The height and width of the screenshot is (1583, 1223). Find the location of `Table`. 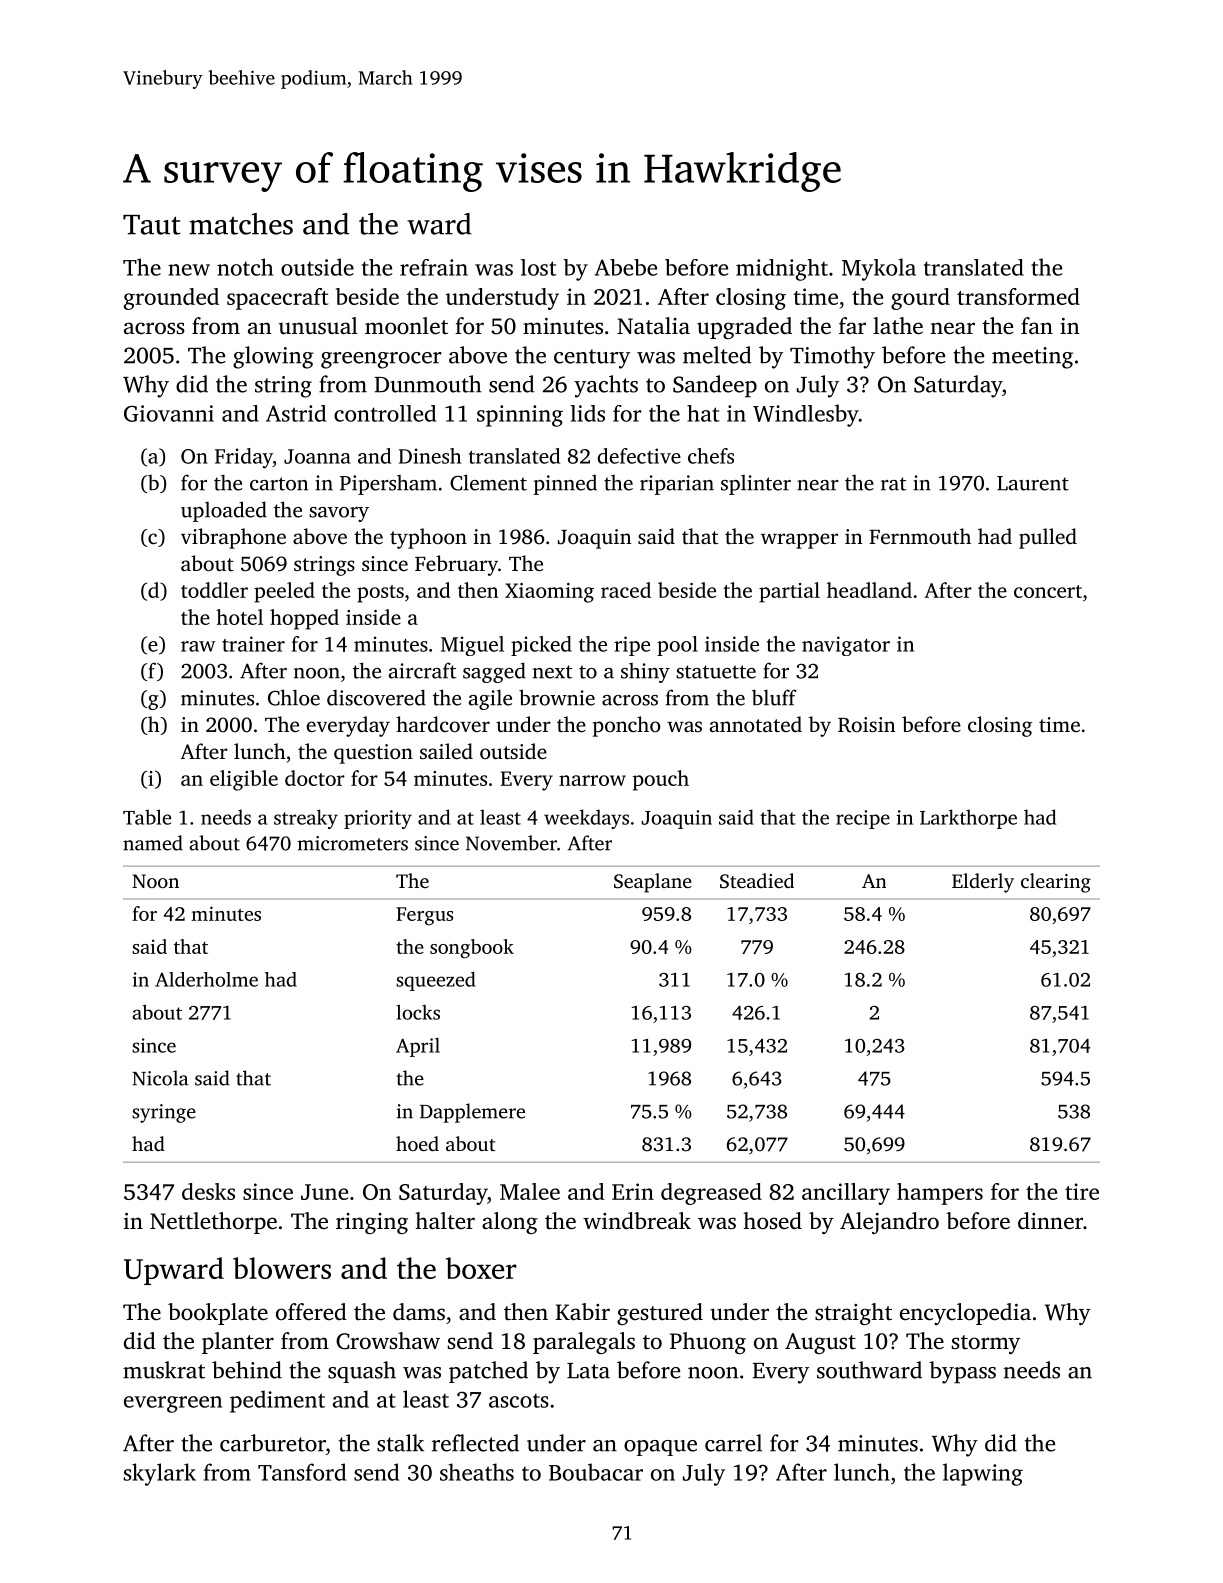

Table is located at coordinates (147, 817).
